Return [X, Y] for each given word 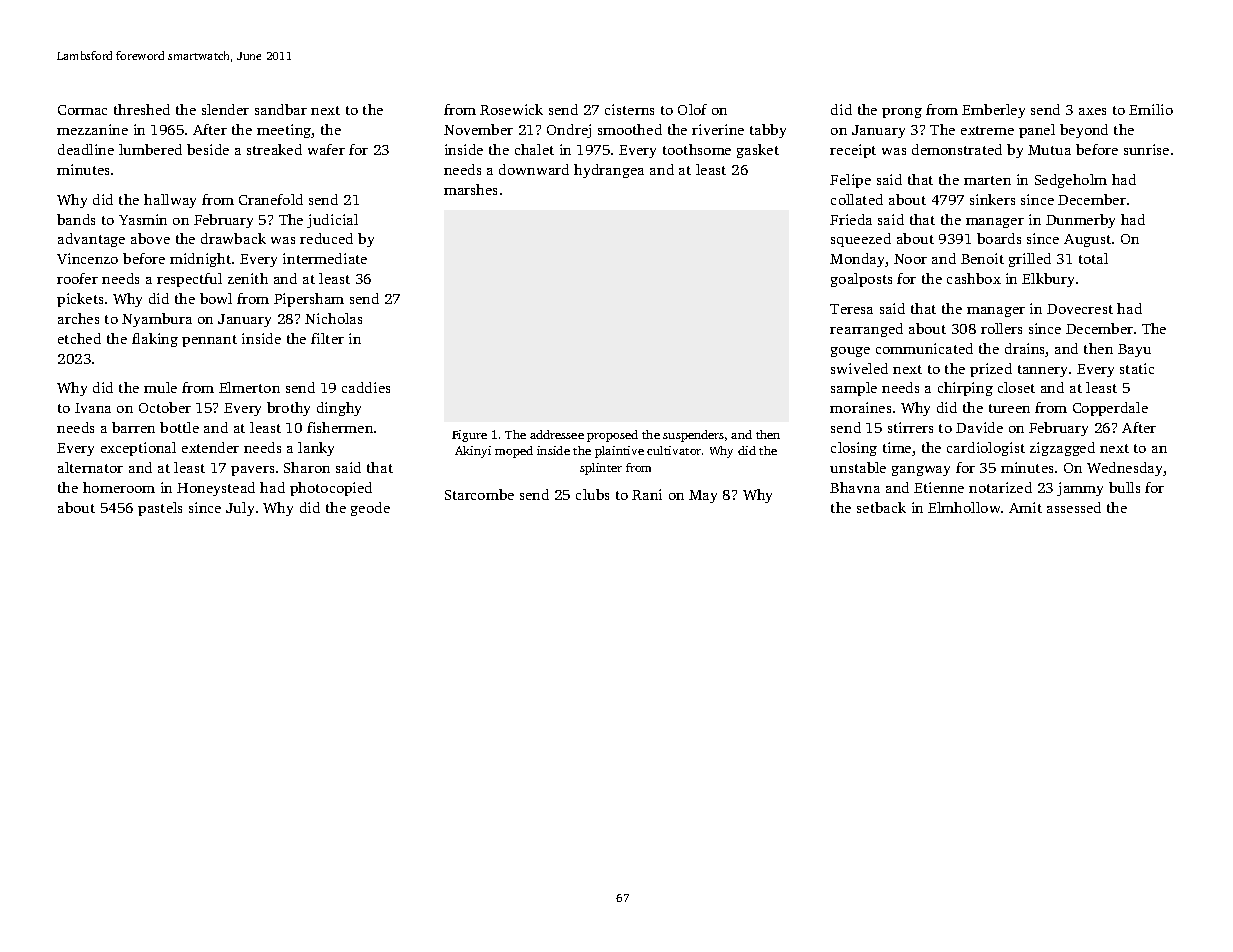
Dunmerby [1080, 221]
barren [133, 427]
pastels [160, 509]
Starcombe [479, 494]
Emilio [1151, 109]
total [1093, 258]
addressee [557, 434]
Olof [692, 109]
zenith [248, 278]
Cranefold [271, 199]
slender [225, 109]
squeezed [861, 240]
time [897, 447]
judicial [332, 221]
